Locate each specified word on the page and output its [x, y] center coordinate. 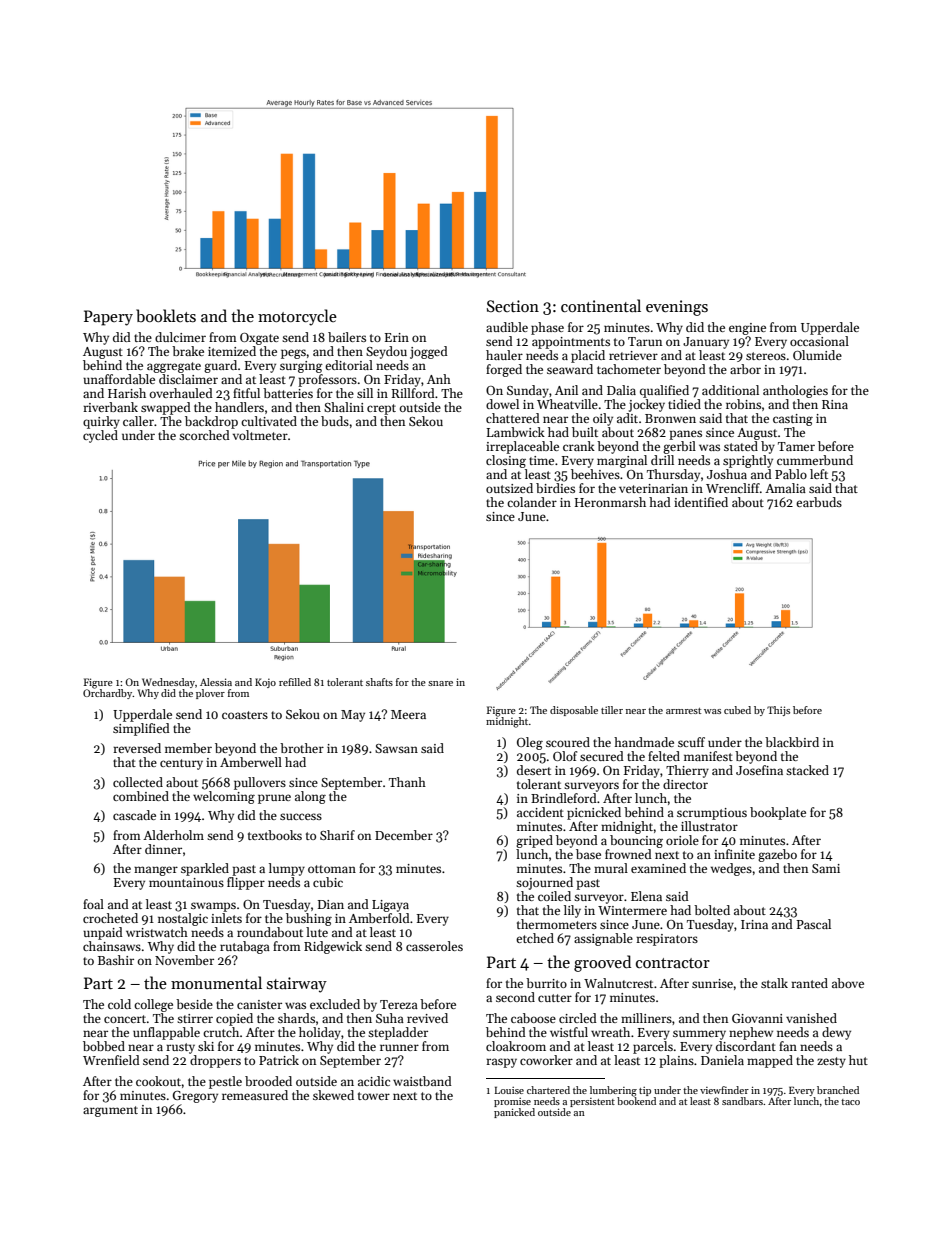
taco [850, 1102]
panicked [514, 1113]
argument [110, 1111]
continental [601, 305]
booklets [166, 315]
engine [747, 329]
